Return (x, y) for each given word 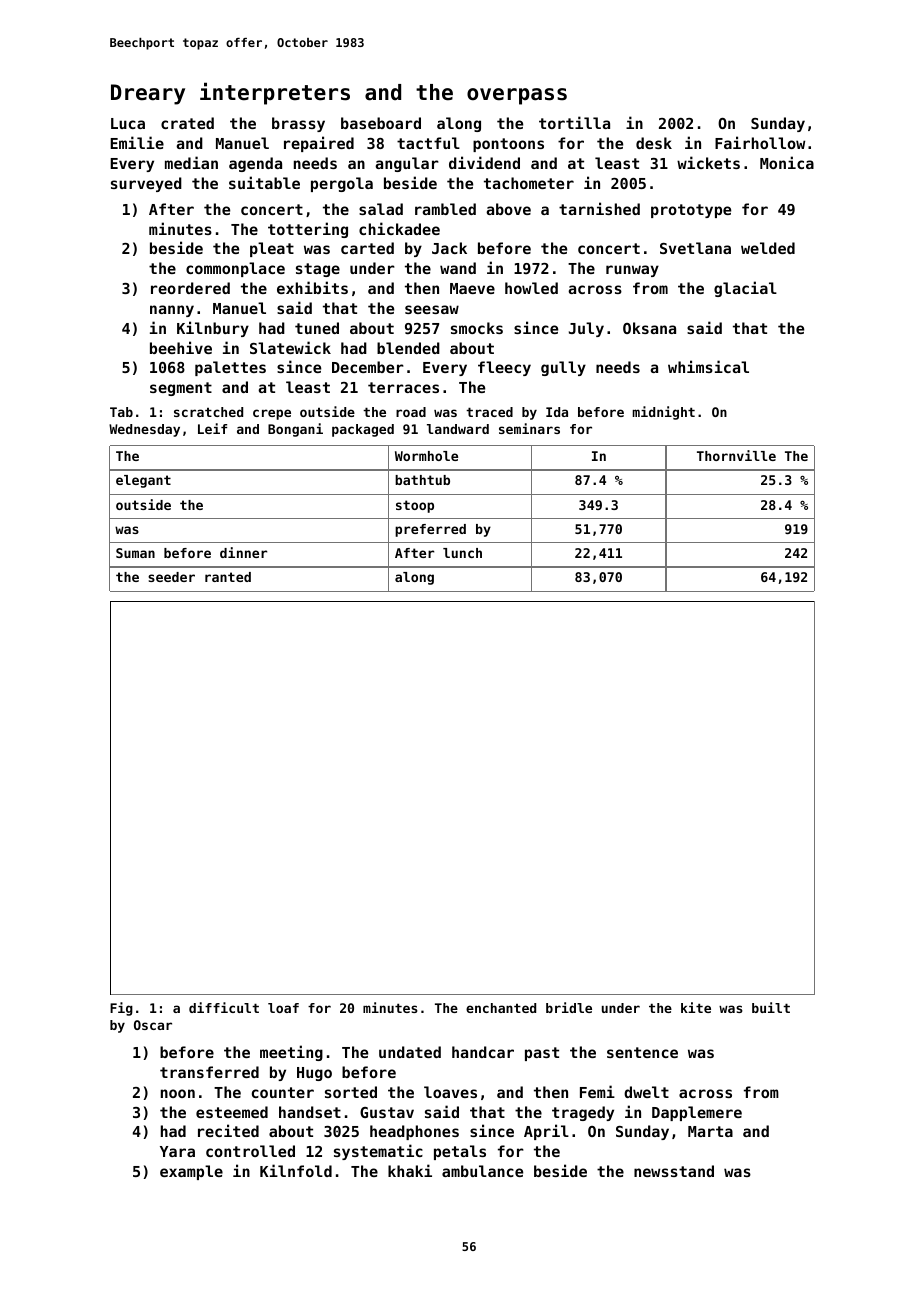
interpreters (275, 93)
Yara (177, 1151)
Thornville (736, 455)
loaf (283, 1008)
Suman (135, 553)
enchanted (501, 1008)
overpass (517, 96)
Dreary (148, 94)
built (771, 1007)
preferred (430, 530)
